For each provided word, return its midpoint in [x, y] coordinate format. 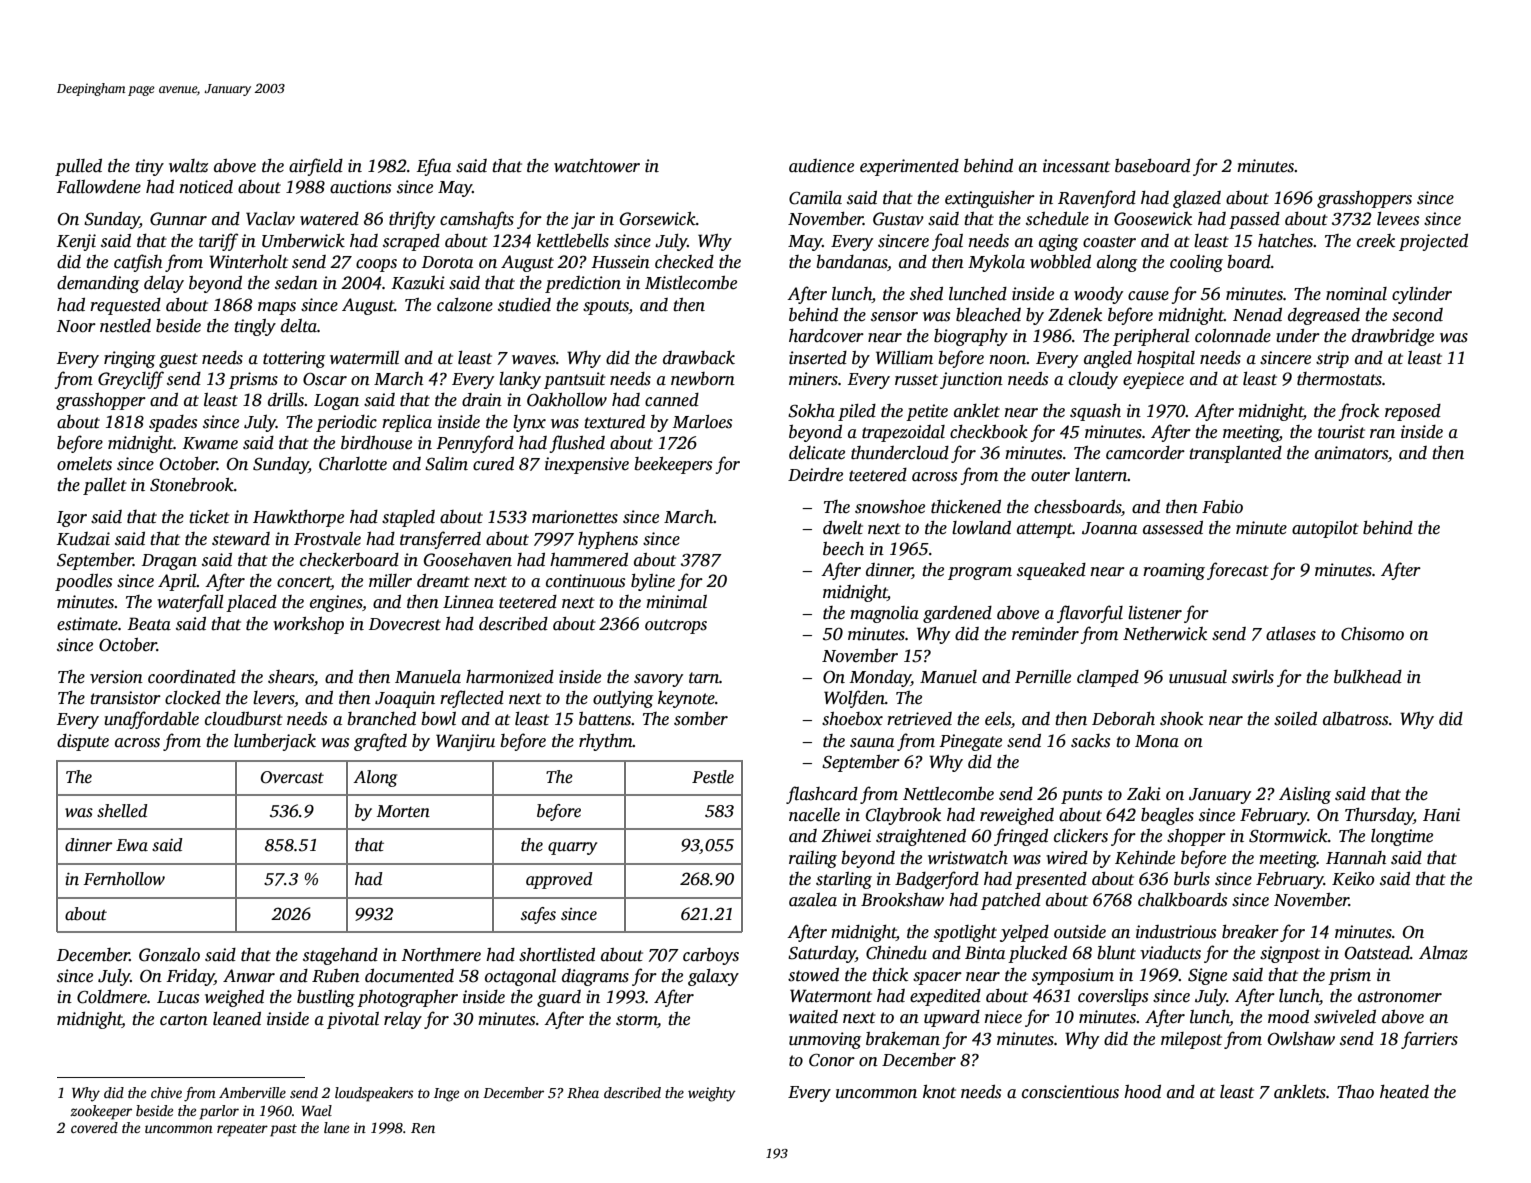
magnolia [884, 614]
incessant [1076, 166]
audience [821, 166]
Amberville [252, 1092]
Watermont [831, 996]
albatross [1355, 719]
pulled [78, 167]
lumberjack [275, 742]
